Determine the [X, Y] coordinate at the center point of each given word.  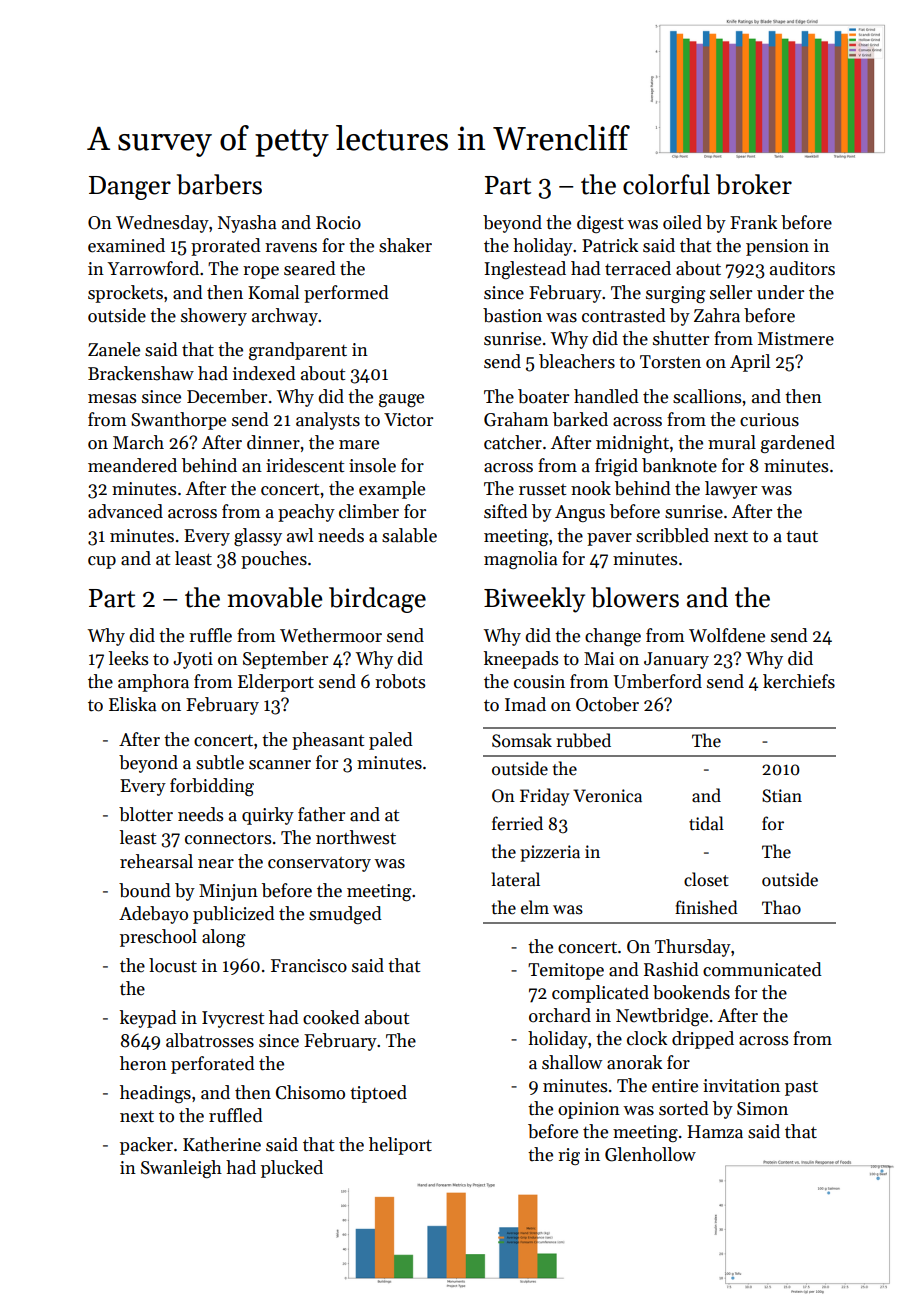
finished [706, 907]
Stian [782, 796]
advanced [125, 511]
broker [754, 184]
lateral [515, 879]
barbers [219, 184]
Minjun [228, 892]
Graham [516, 419]
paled [391, 741]
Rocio [338, 223]
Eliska [133, 704]
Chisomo [310, 1092]
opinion [589, 1110]
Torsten [670, 362]
